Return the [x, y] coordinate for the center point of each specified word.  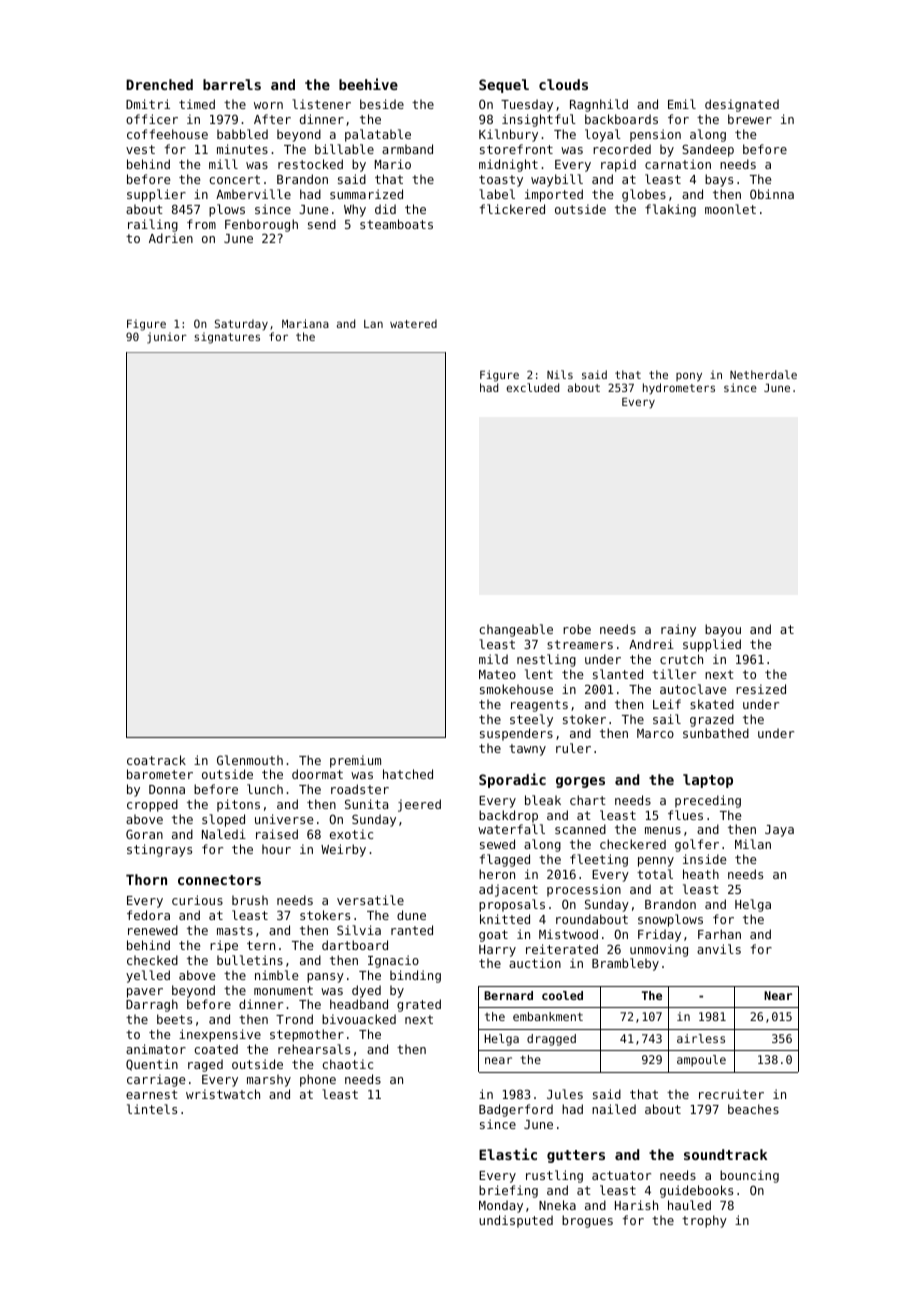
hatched [408, 774]
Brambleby [625, 964]
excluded [532, 387]
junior [167, 338]
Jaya [779, 831]
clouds [563, 84]
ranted [412, 930]
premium [355, 761]
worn [268, 105]
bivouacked [359, 1019]
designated [742, 105]
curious [197, 900]
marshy [269, 1080]
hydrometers [679, 389]
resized [761, 689]
